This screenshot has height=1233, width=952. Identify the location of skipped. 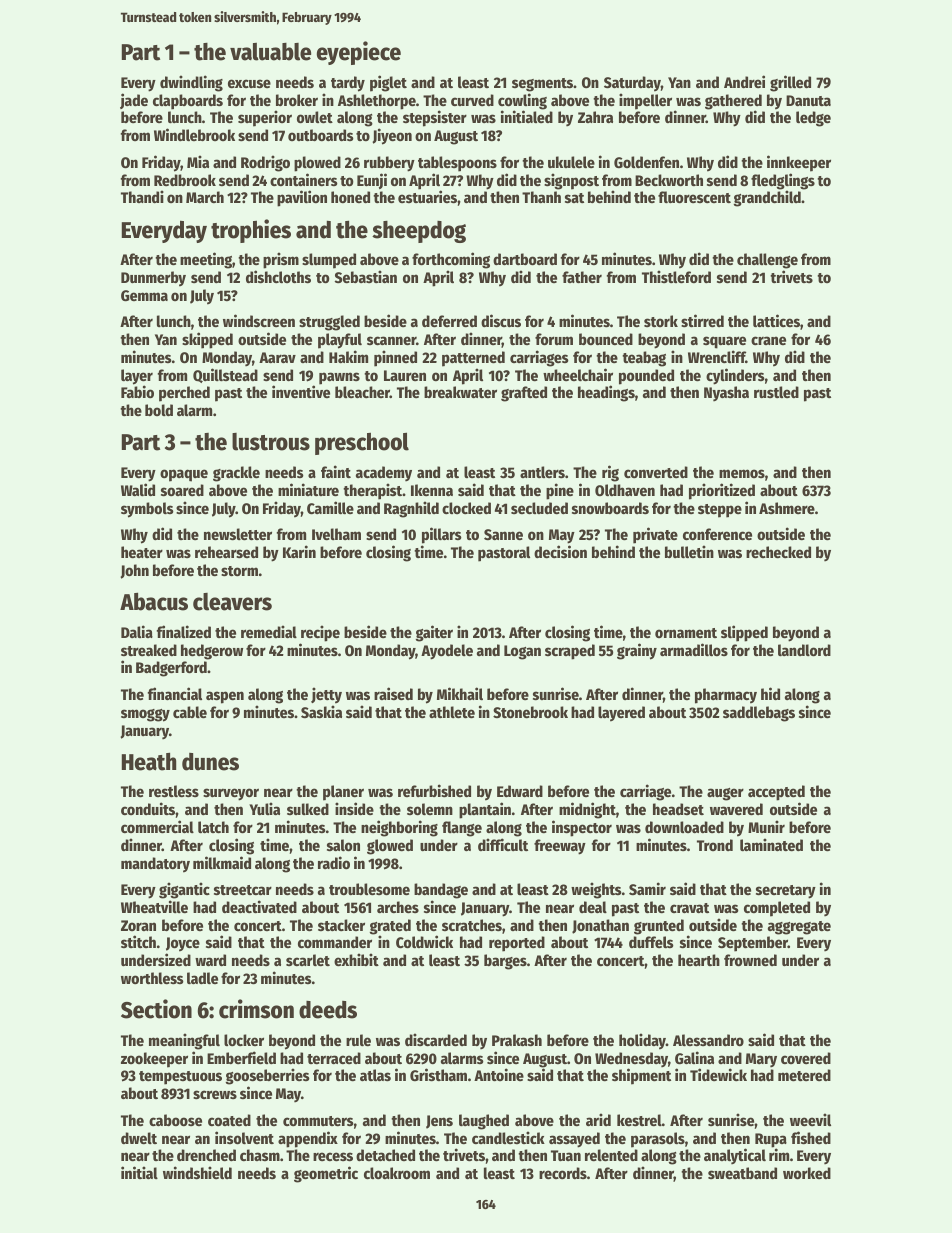
(207, 340).
